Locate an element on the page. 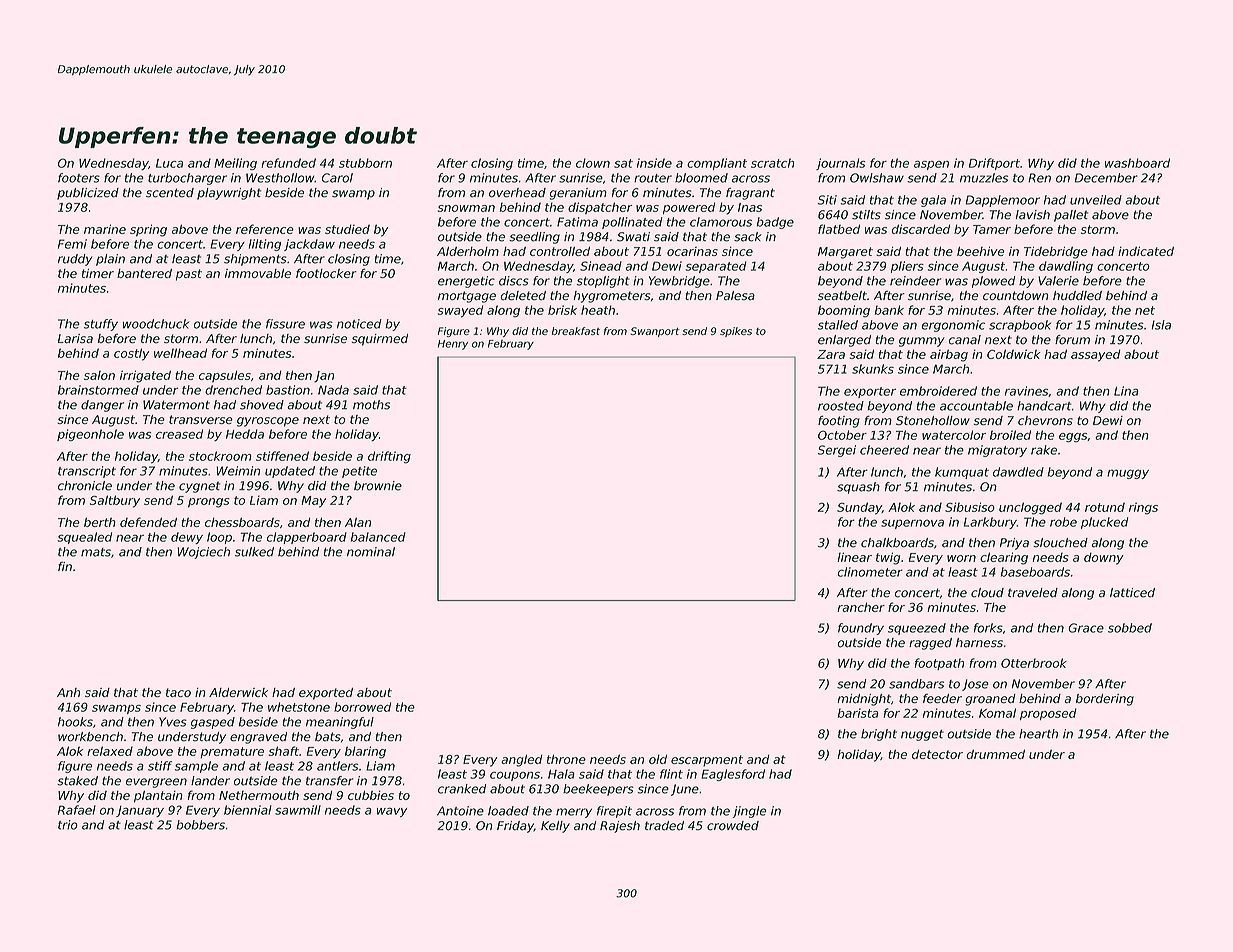 The height and width of the image is (952, 1233). borrowed is located at coordinates (362, 707).
